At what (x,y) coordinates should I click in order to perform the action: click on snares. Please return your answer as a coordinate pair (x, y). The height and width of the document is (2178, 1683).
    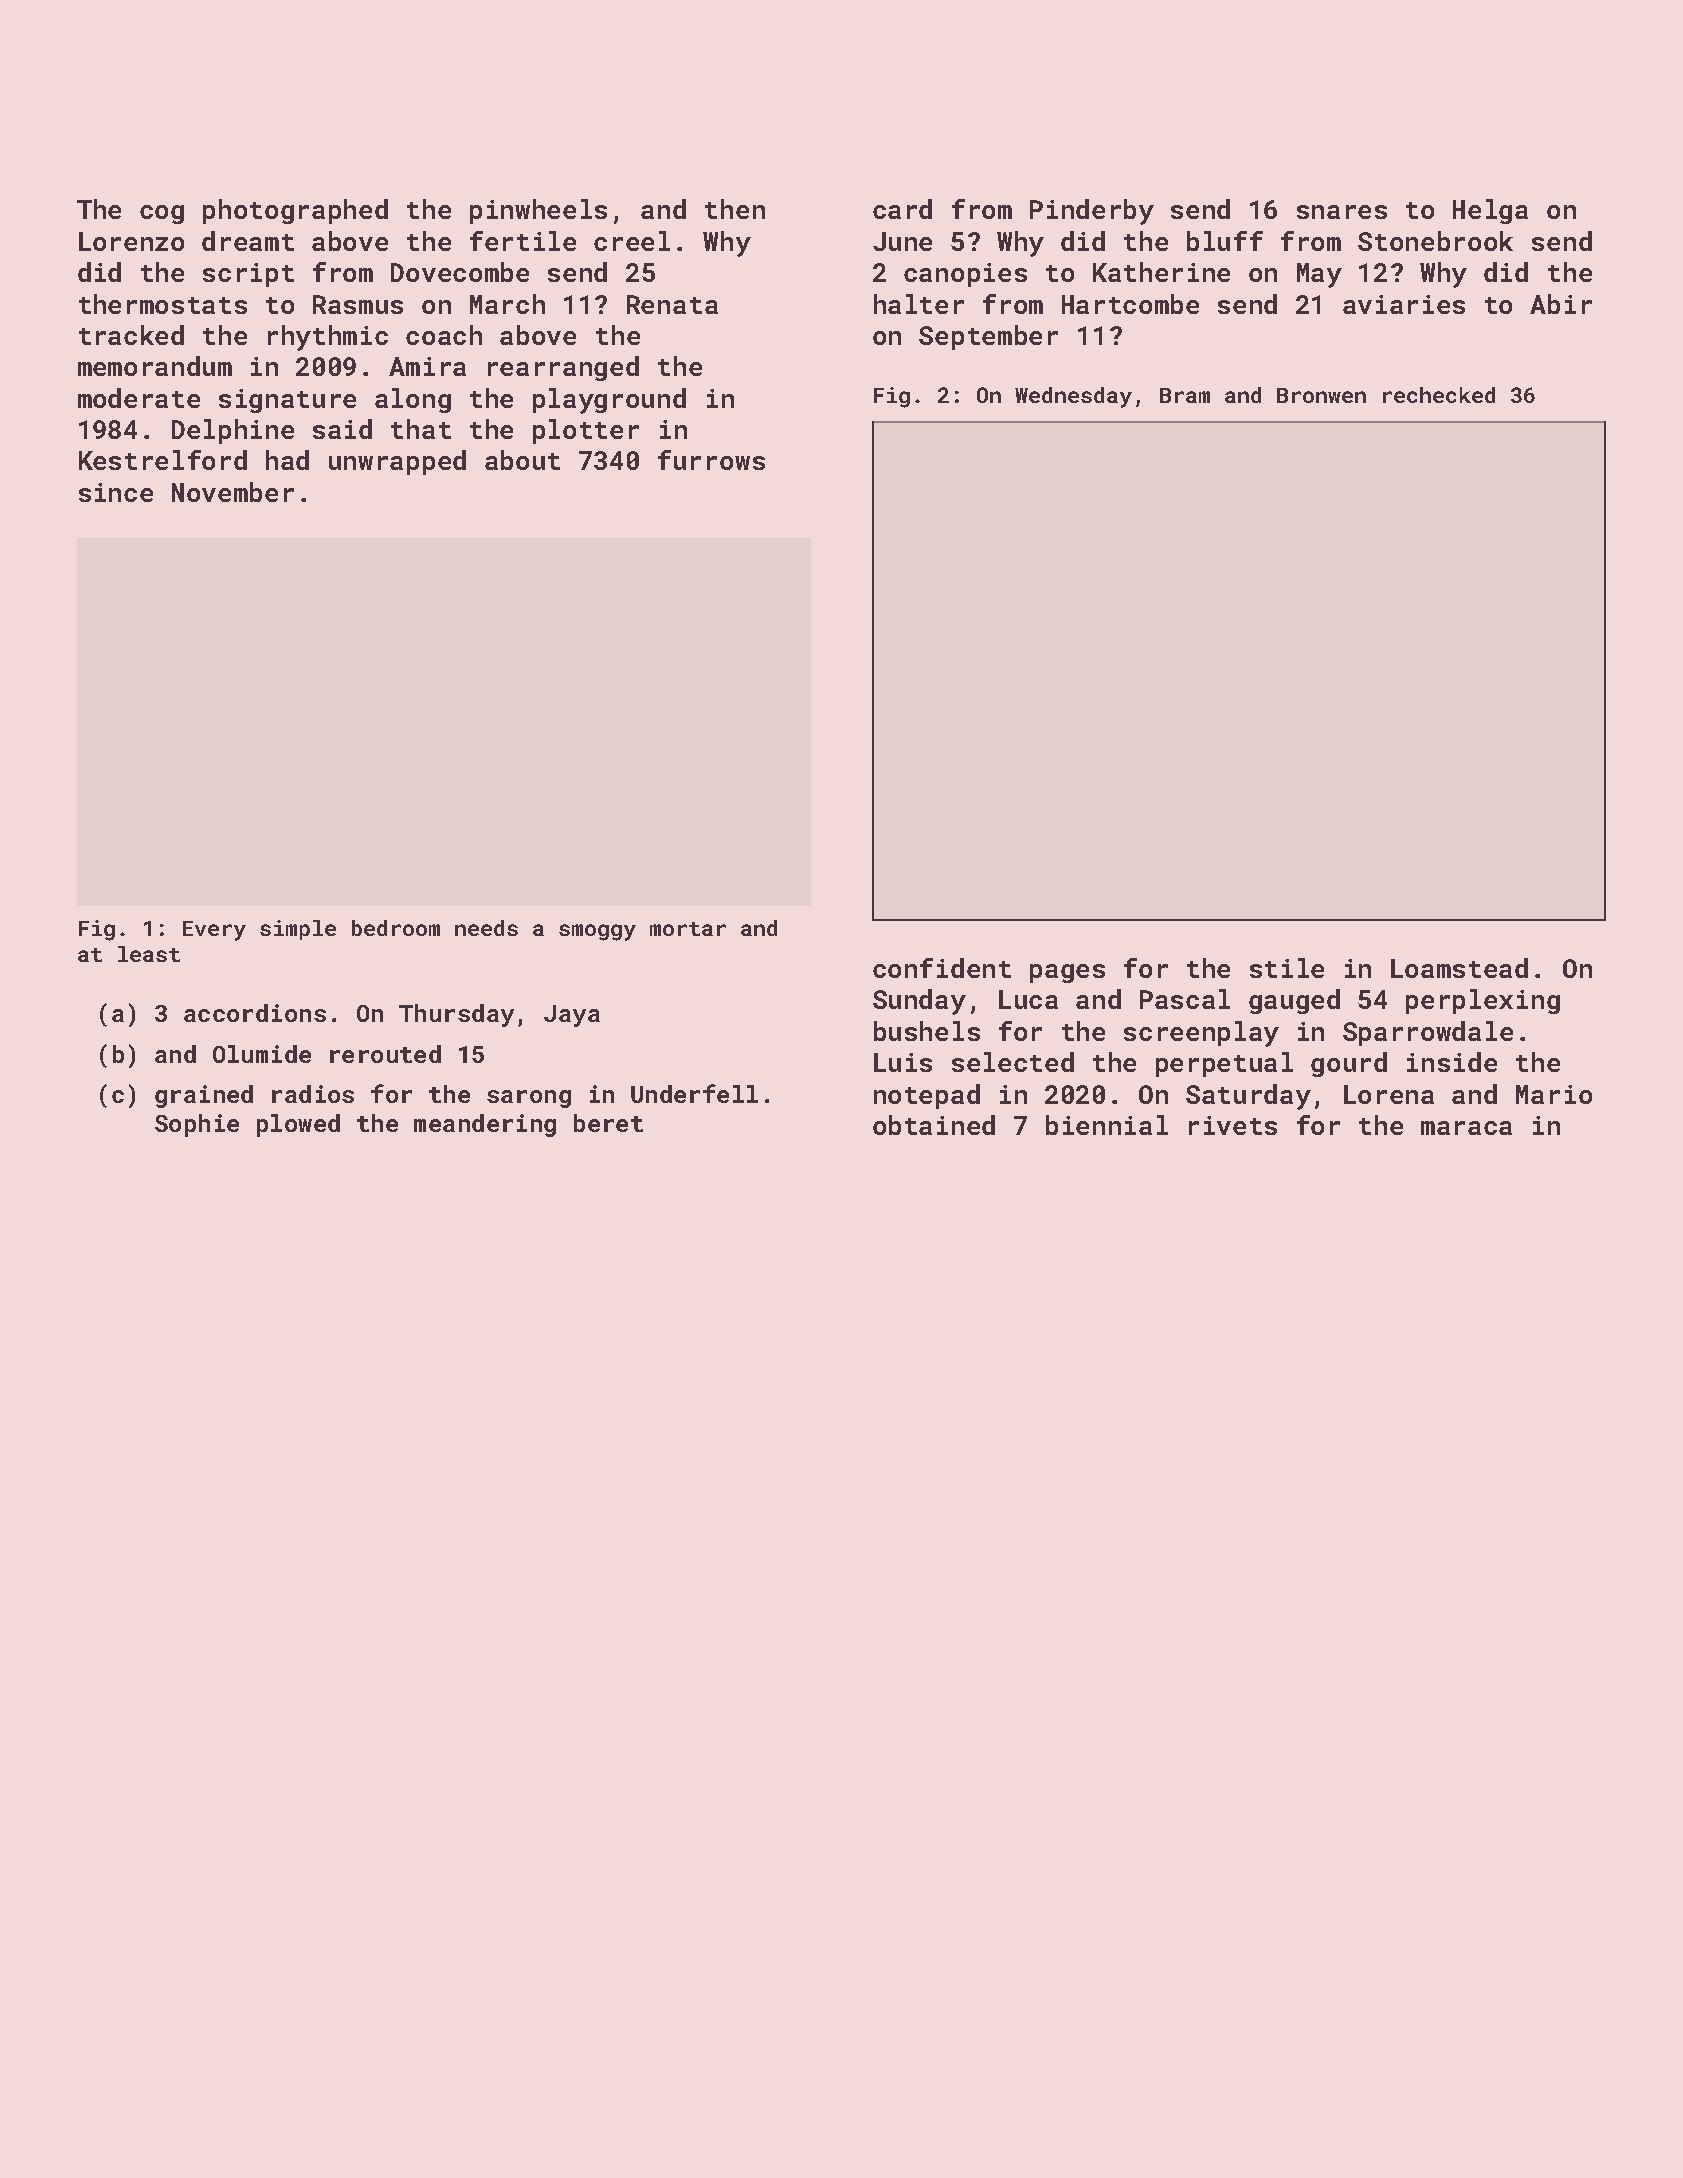
    Looking at the image, I should click on (1342, 212).
